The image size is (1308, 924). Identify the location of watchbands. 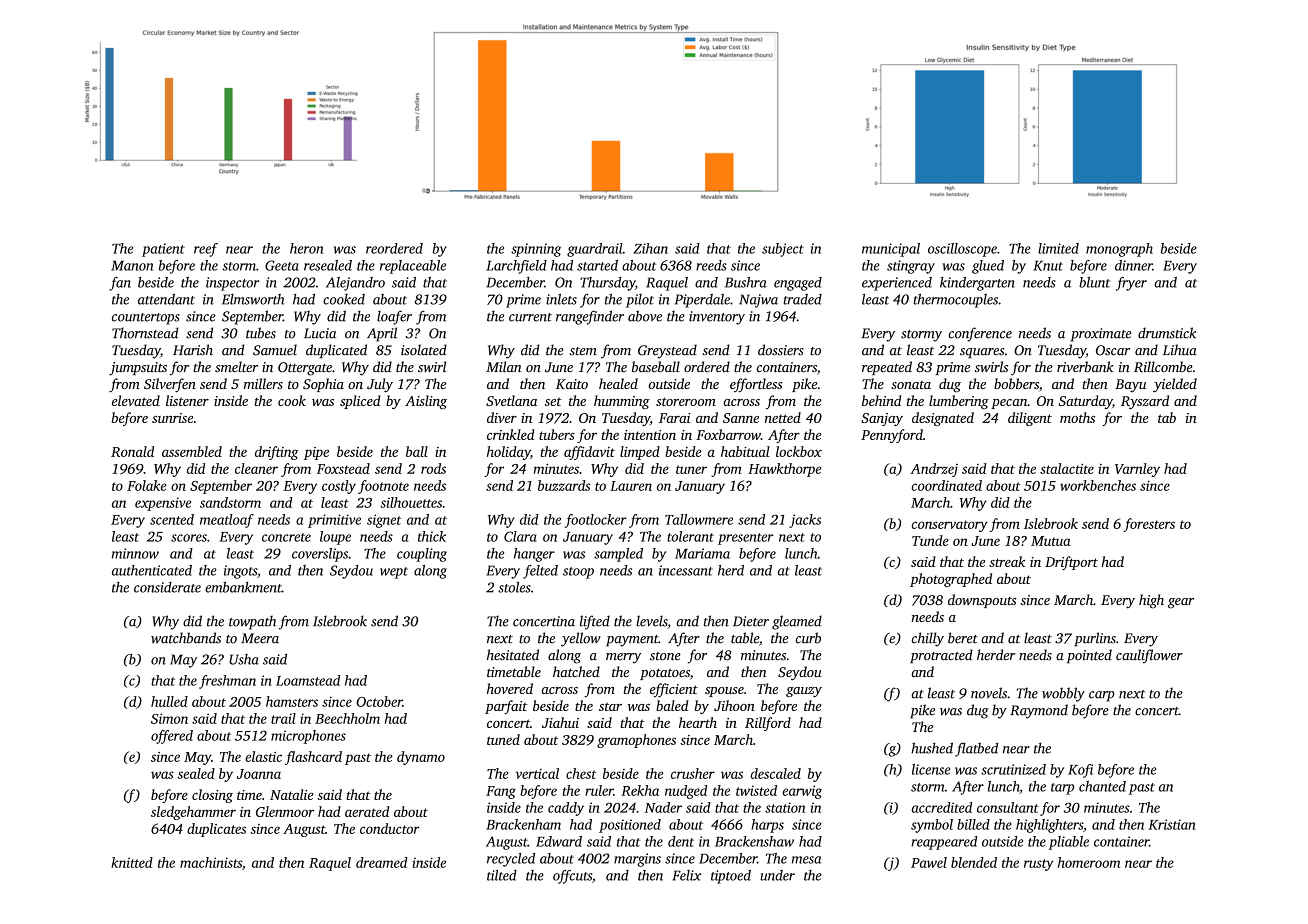
(186, 638).
